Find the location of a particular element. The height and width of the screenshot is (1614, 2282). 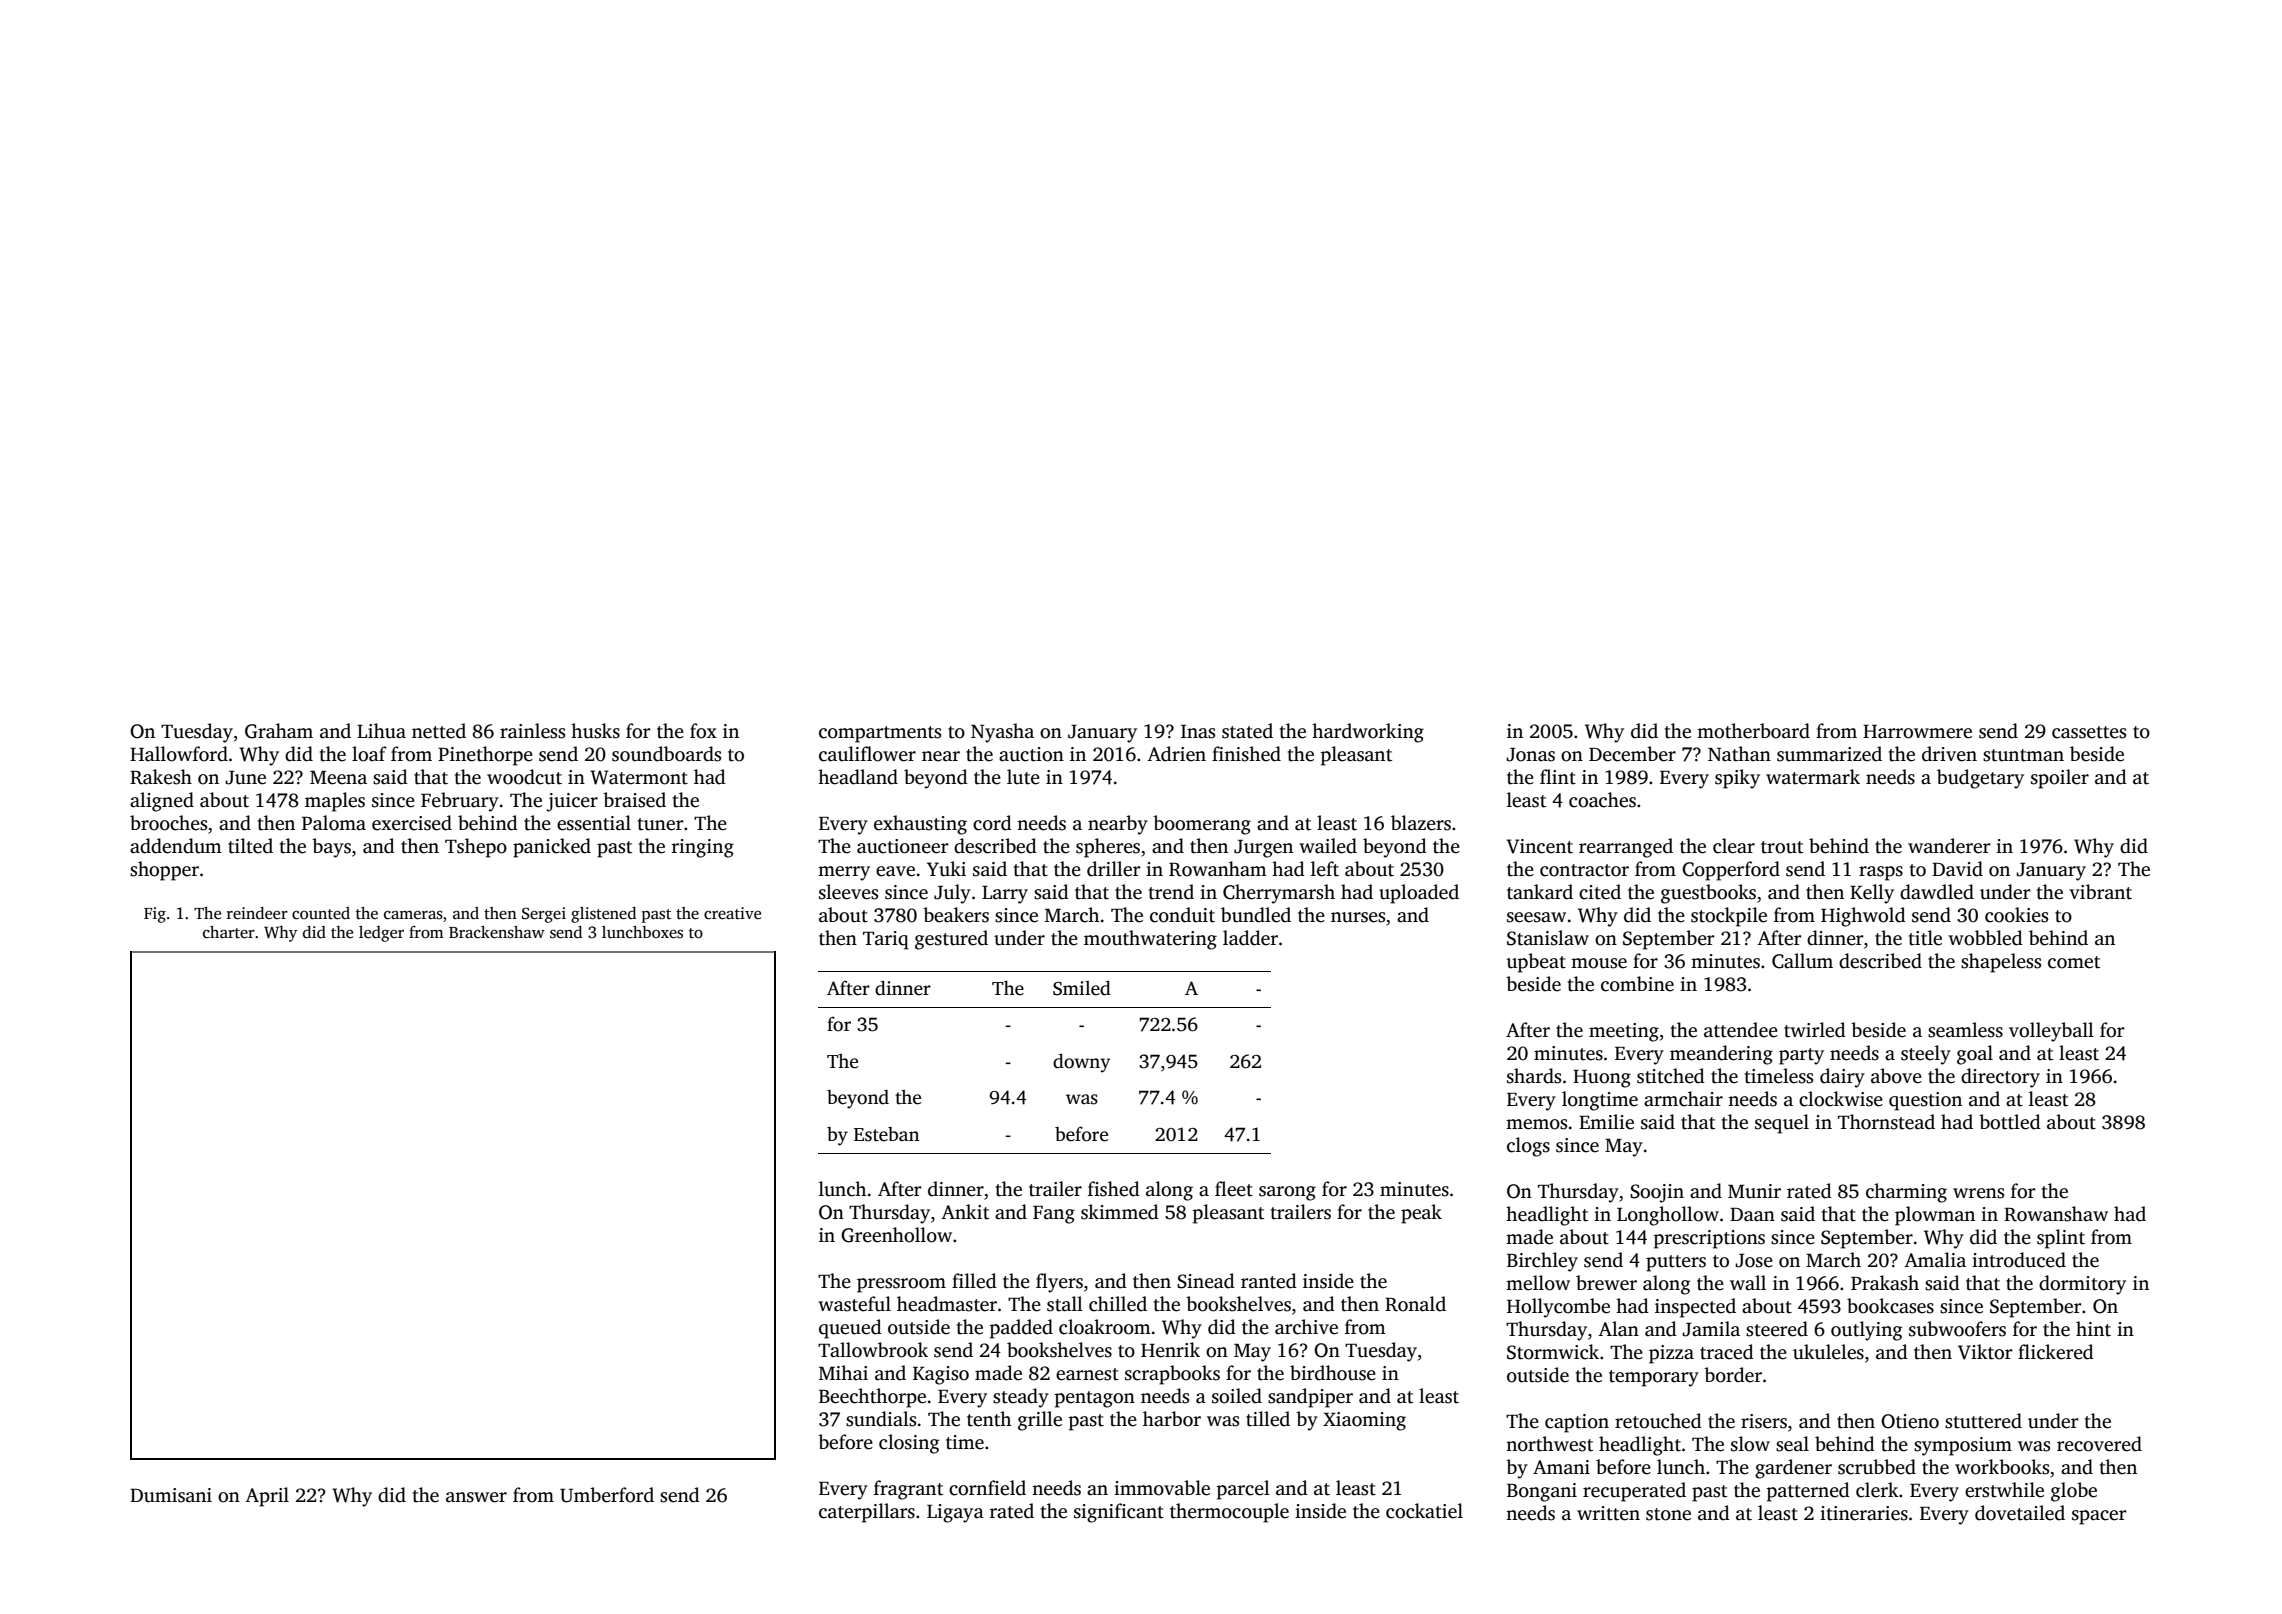

Brackenshaw is located at coordinates (497, 932).
